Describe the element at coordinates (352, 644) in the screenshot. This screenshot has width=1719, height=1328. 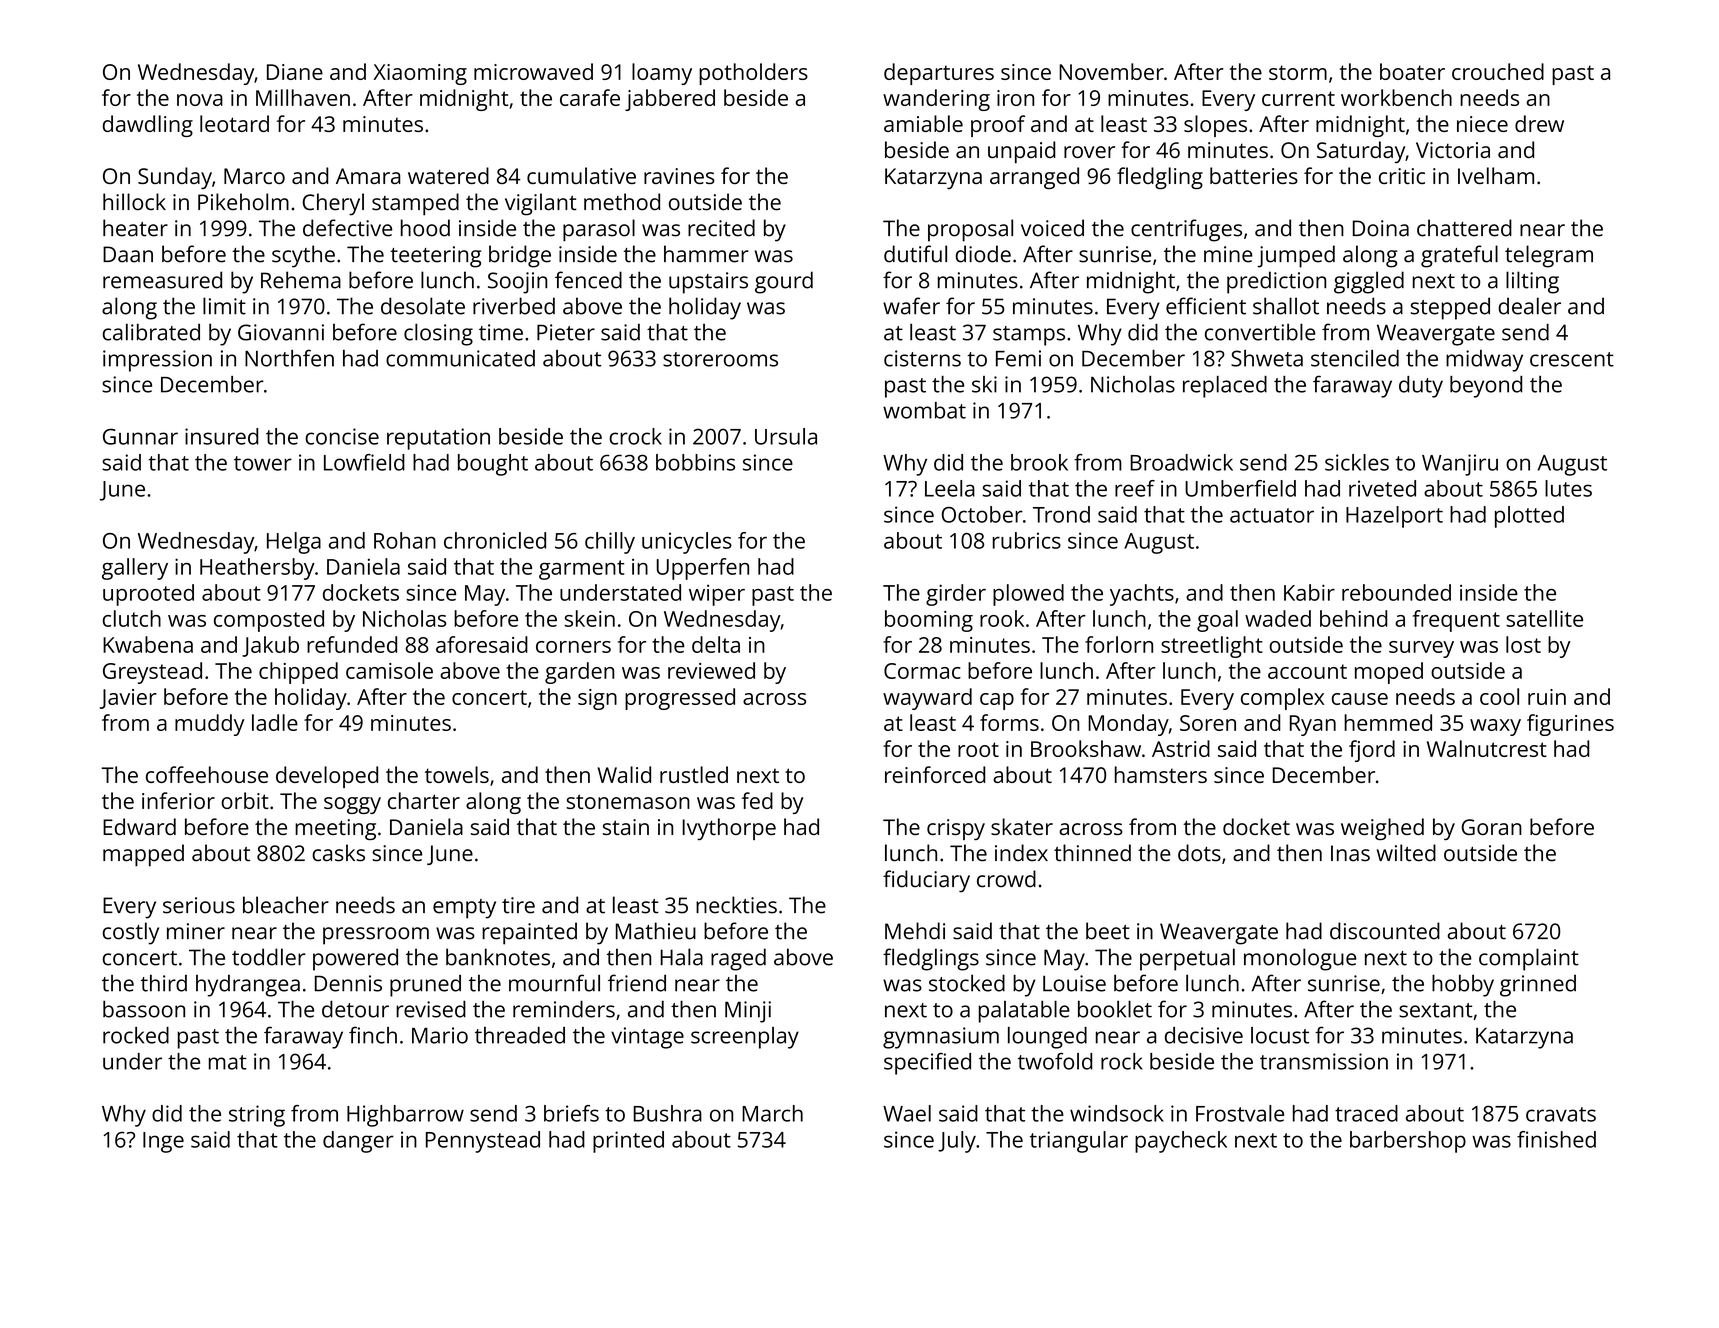
I see `refunded` at that location.
